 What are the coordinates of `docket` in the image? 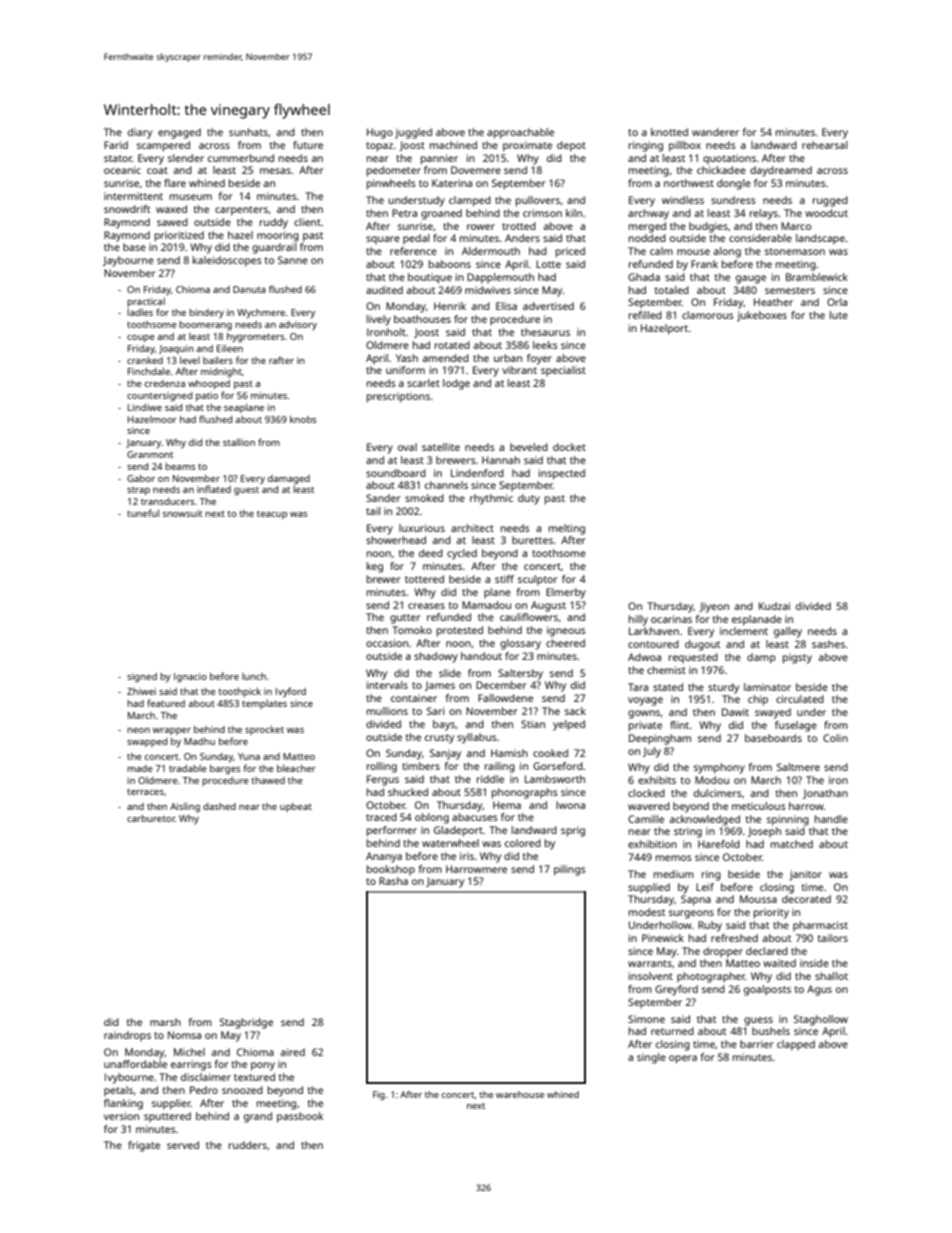 It's located at (569, 447).
